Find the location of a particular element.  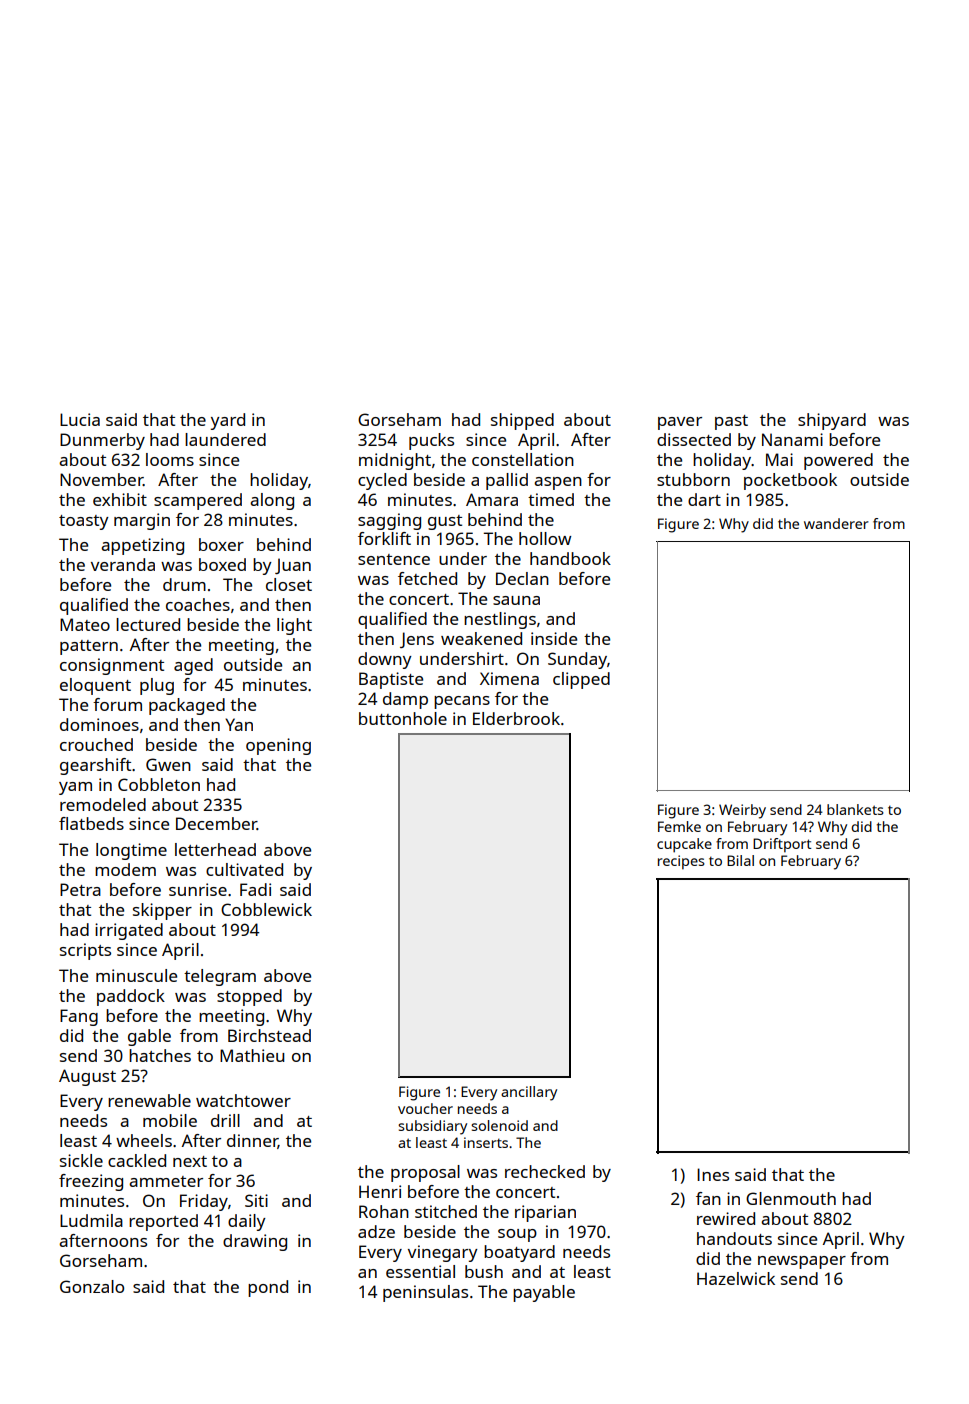

Hazelwick is located at coordinates (736, 1278).
